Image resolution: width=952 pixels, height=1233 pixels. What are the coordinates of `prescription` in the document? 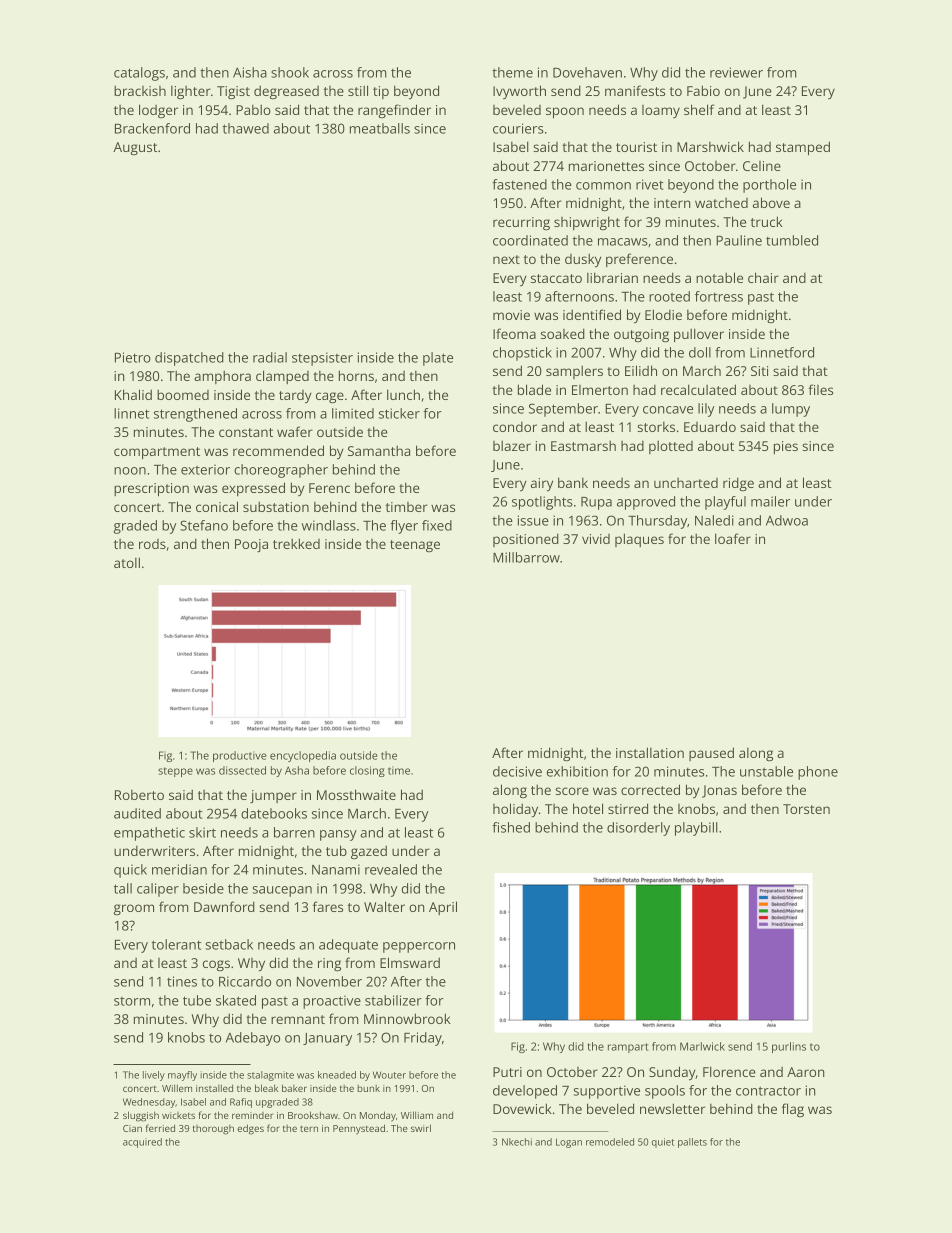 It's located at (151, 490).
